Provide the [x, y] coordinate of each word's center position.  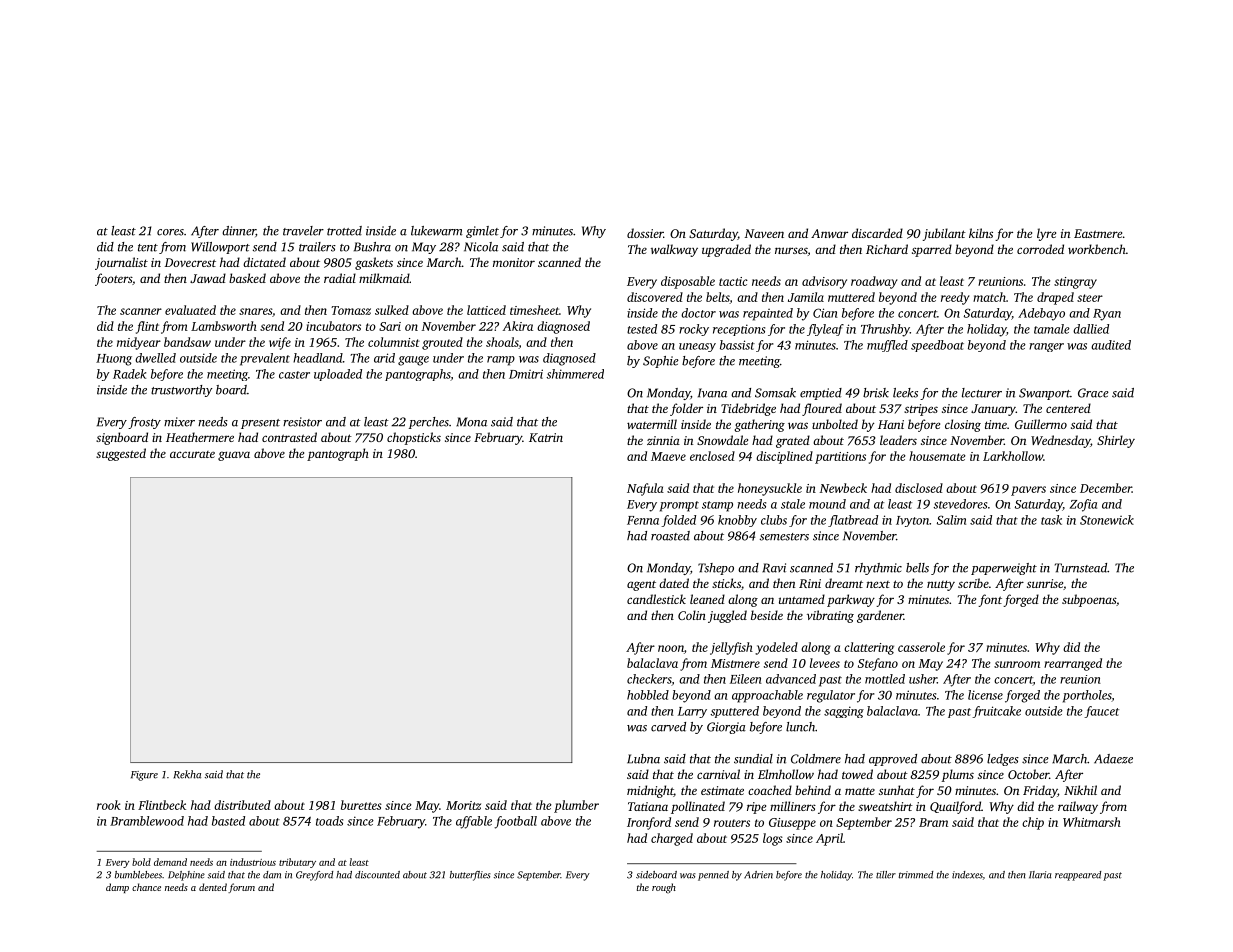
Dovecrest [190, 262]
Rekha [187, 774]
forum [241, 888]
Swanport [1044, 394]
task [1051, 520]
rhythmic [878, 569]
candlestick [656, 599]
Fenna [643, 520]
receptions [739, 330]
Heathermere [200, 437]
